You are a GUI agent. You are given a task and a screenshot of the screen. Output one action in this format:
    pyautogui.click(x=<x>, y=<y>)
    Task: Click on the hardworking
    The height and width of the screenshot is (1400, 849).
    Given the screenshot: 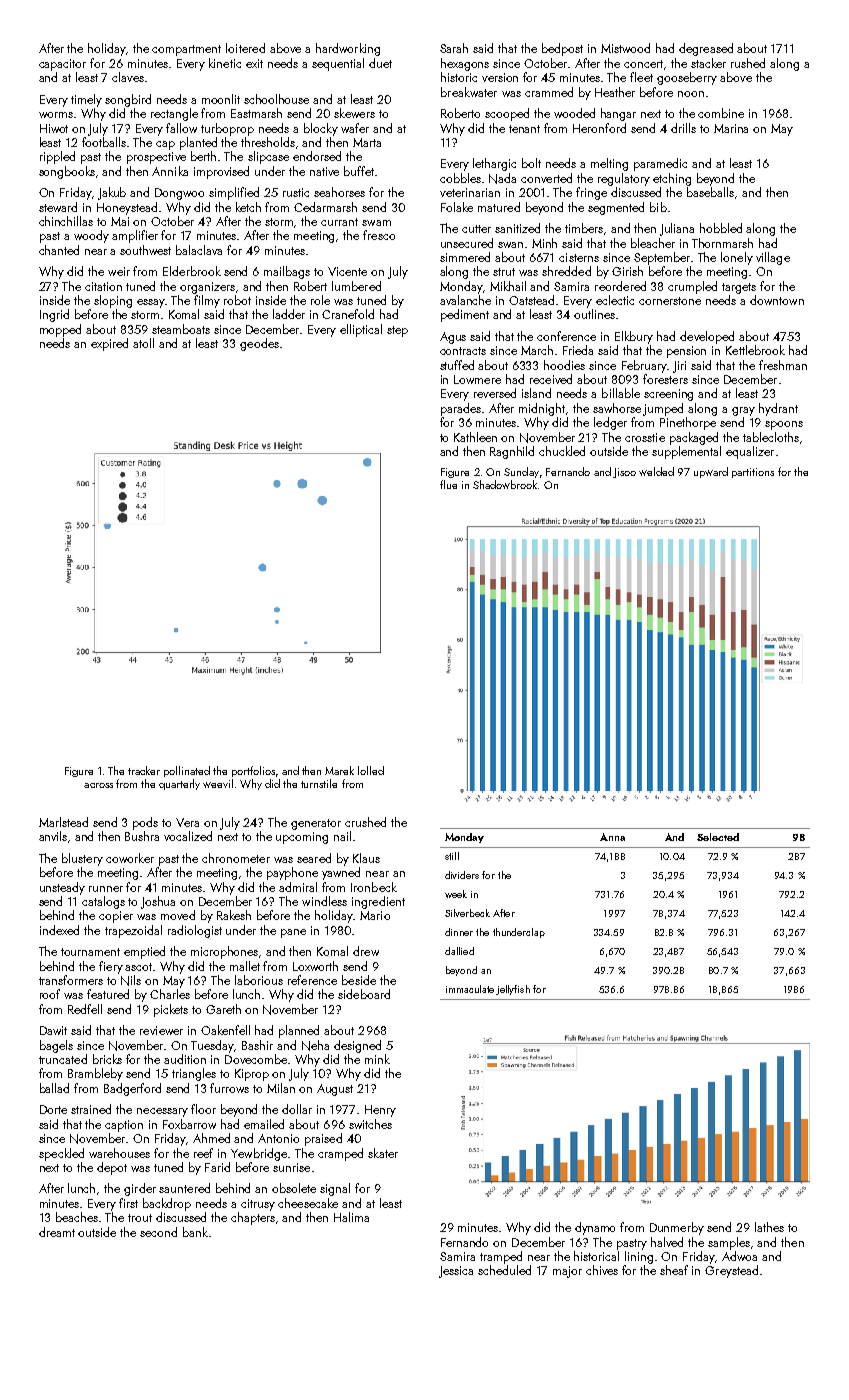 What is the action you would take?
    pyautogui.click(x=348, y=49)
